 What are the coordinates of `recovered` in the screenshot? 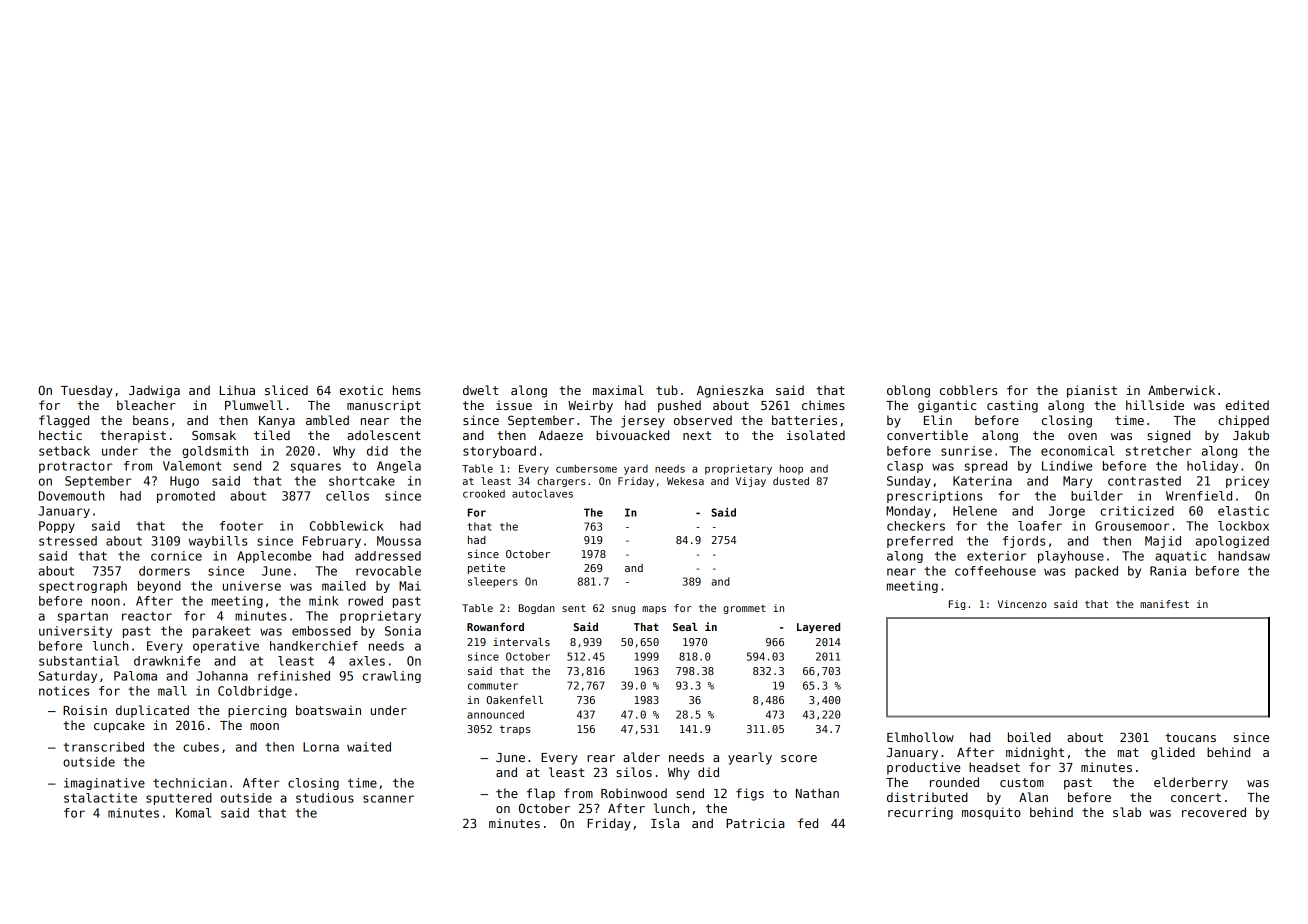 It's located at (1214, 812).
